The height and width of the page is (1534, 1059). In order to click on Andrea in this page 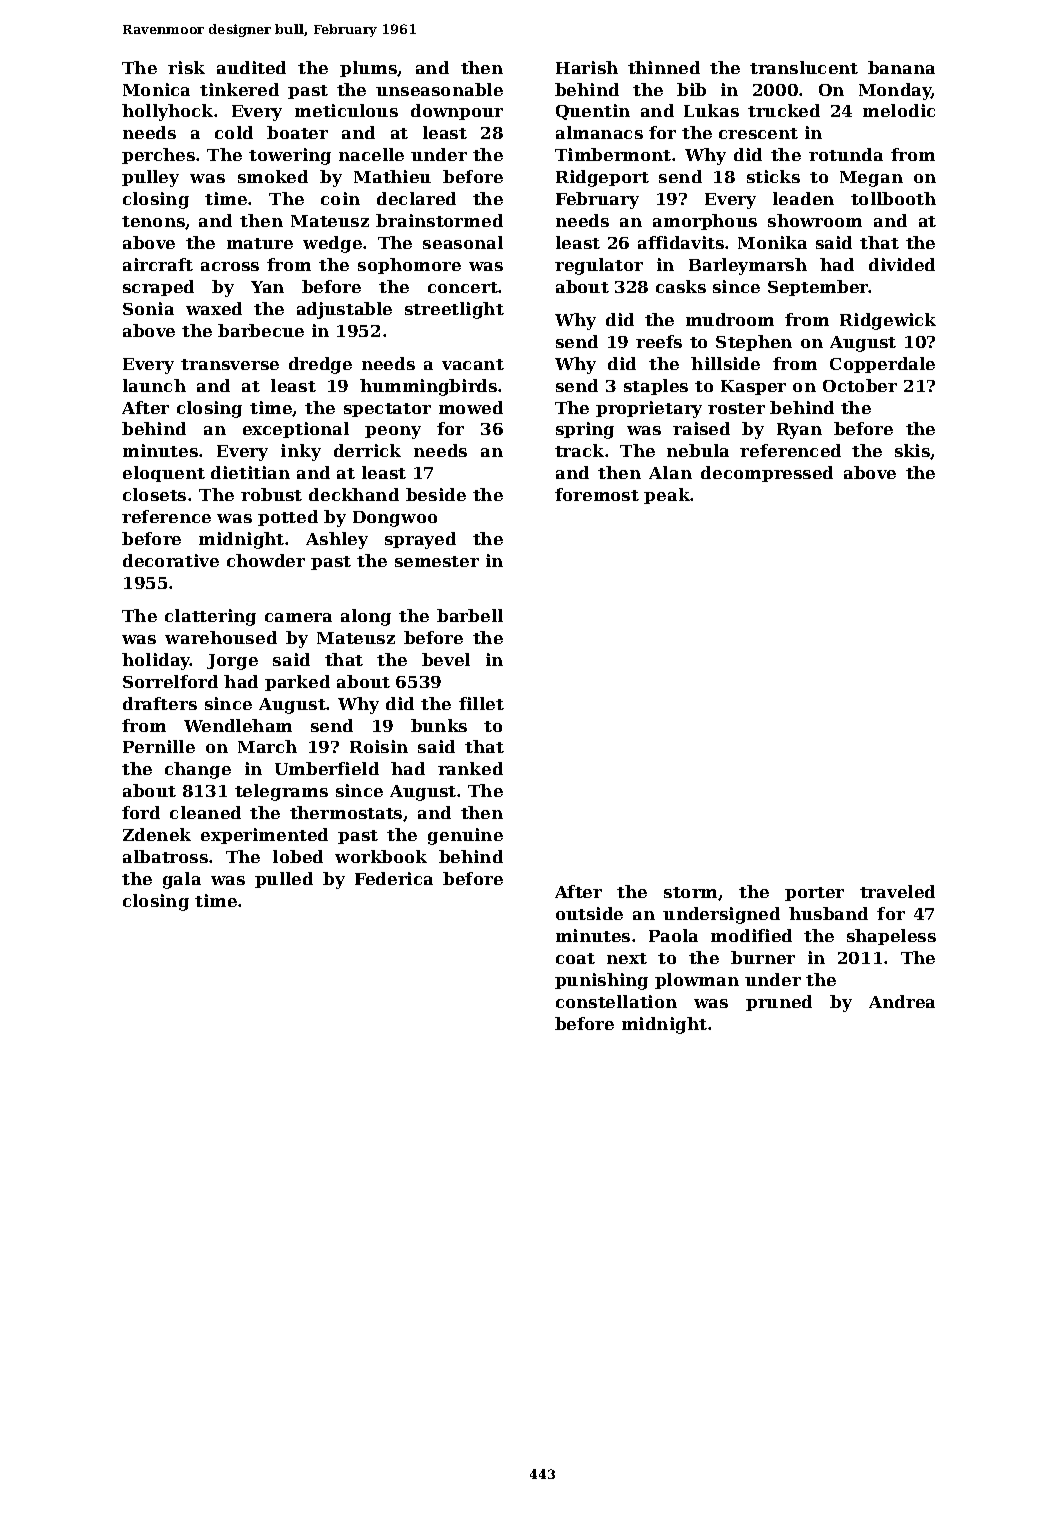, I will do `click(902, 1001)`.
